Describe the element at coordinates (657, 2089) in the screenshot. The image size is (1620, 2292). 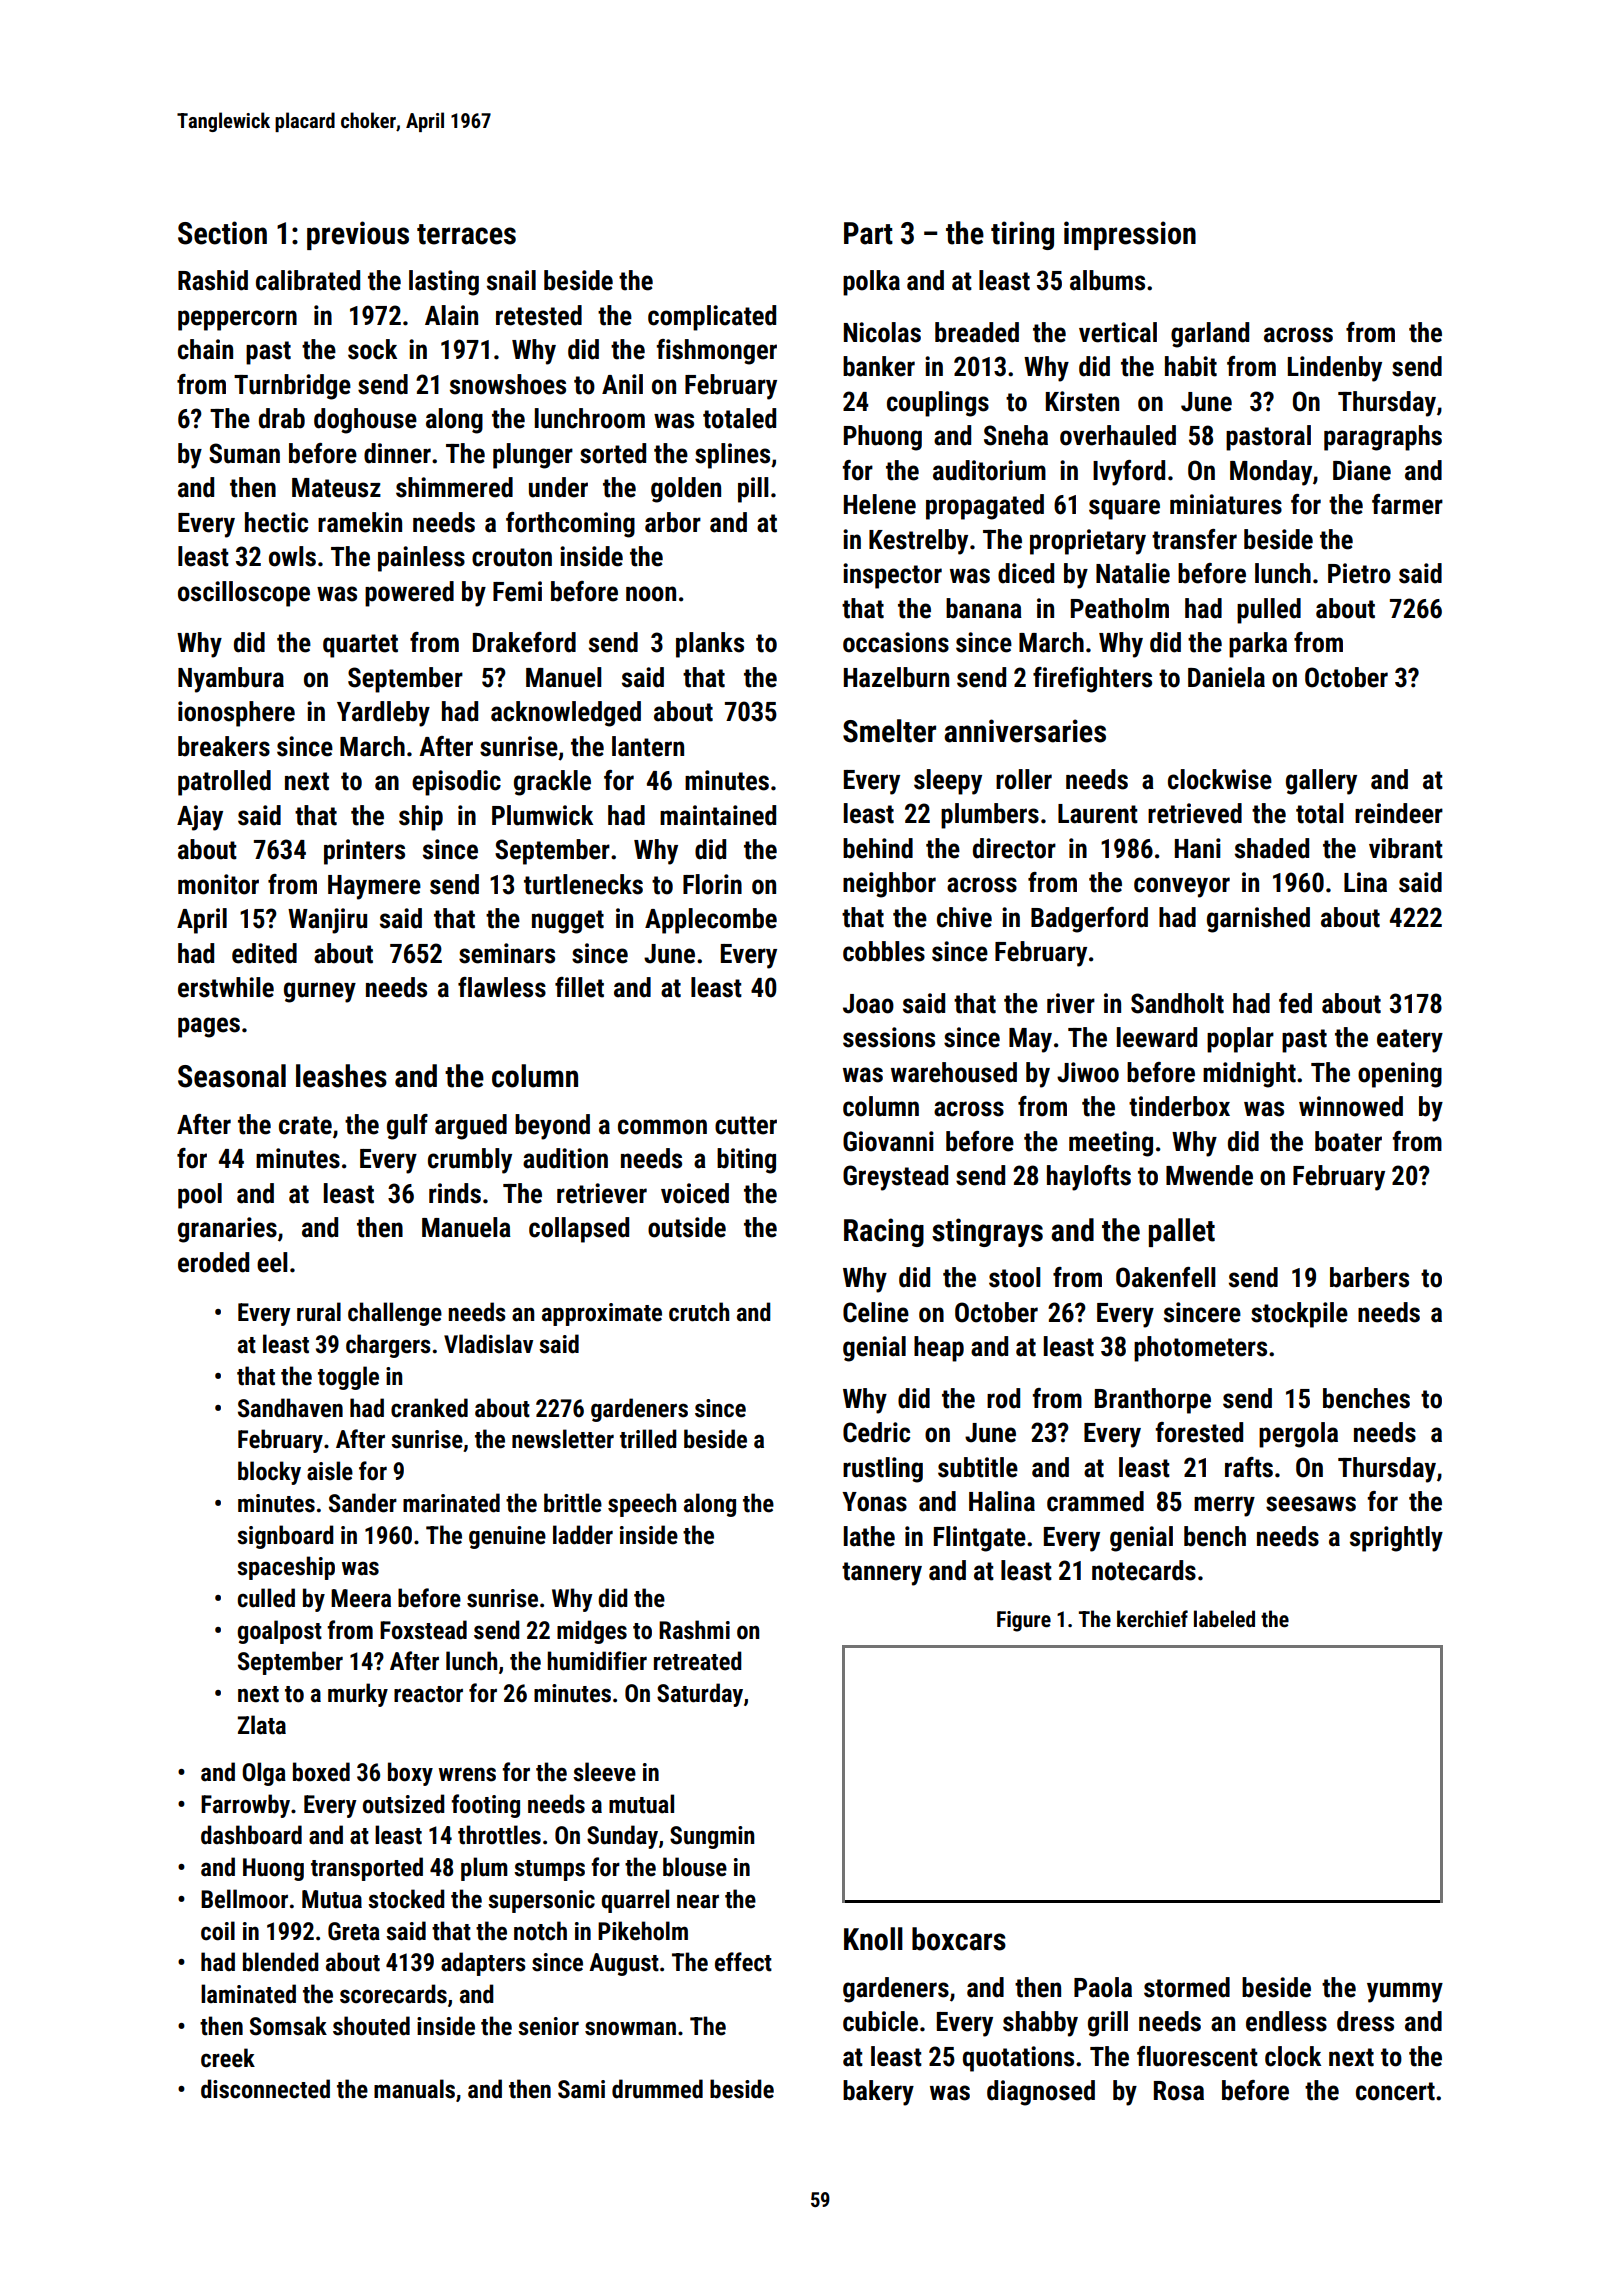
I see `drummed` at that location.
